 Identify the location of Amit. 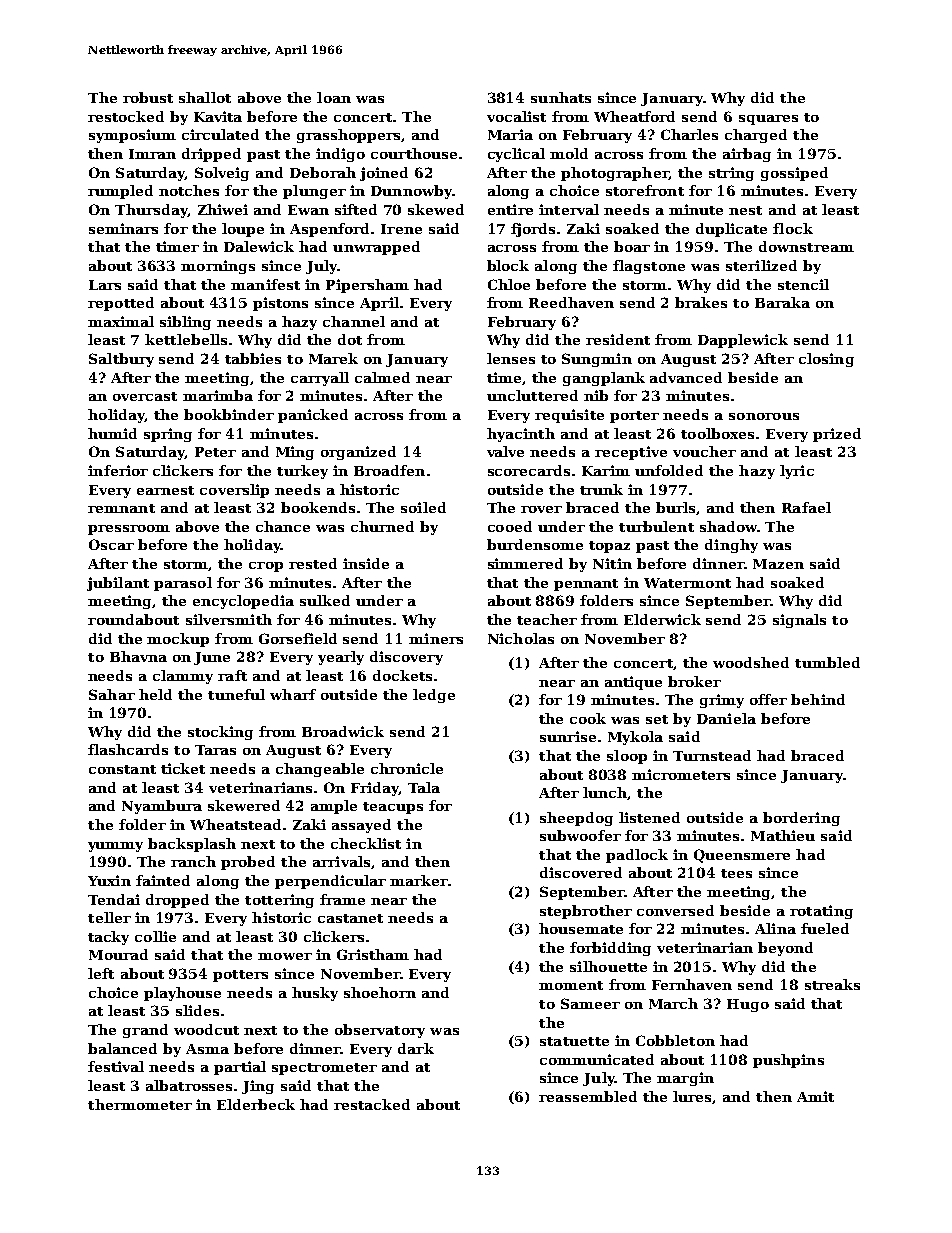
(815, 1096).
